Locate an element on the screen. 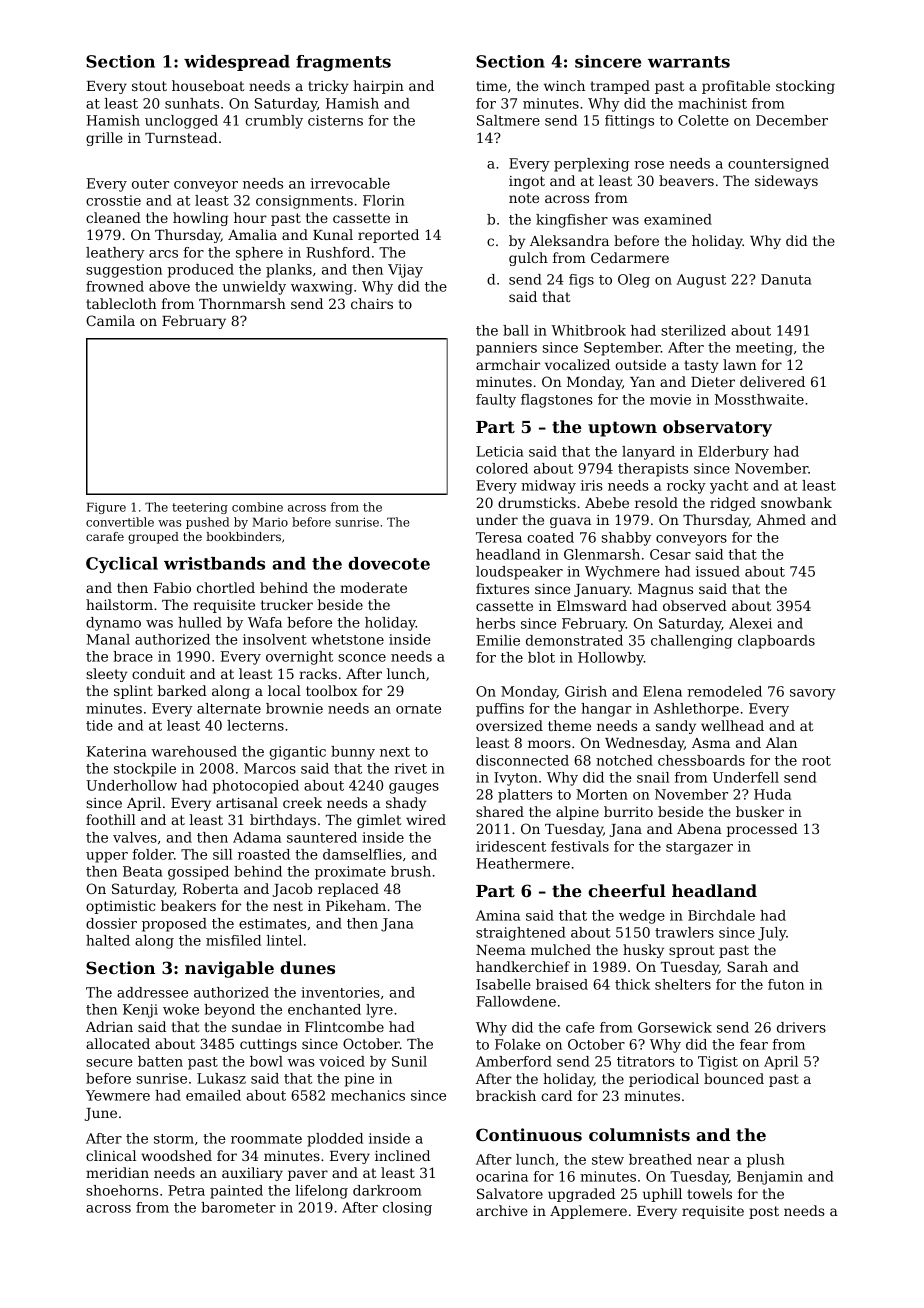  teetering is located at coordinates (200, 508).
